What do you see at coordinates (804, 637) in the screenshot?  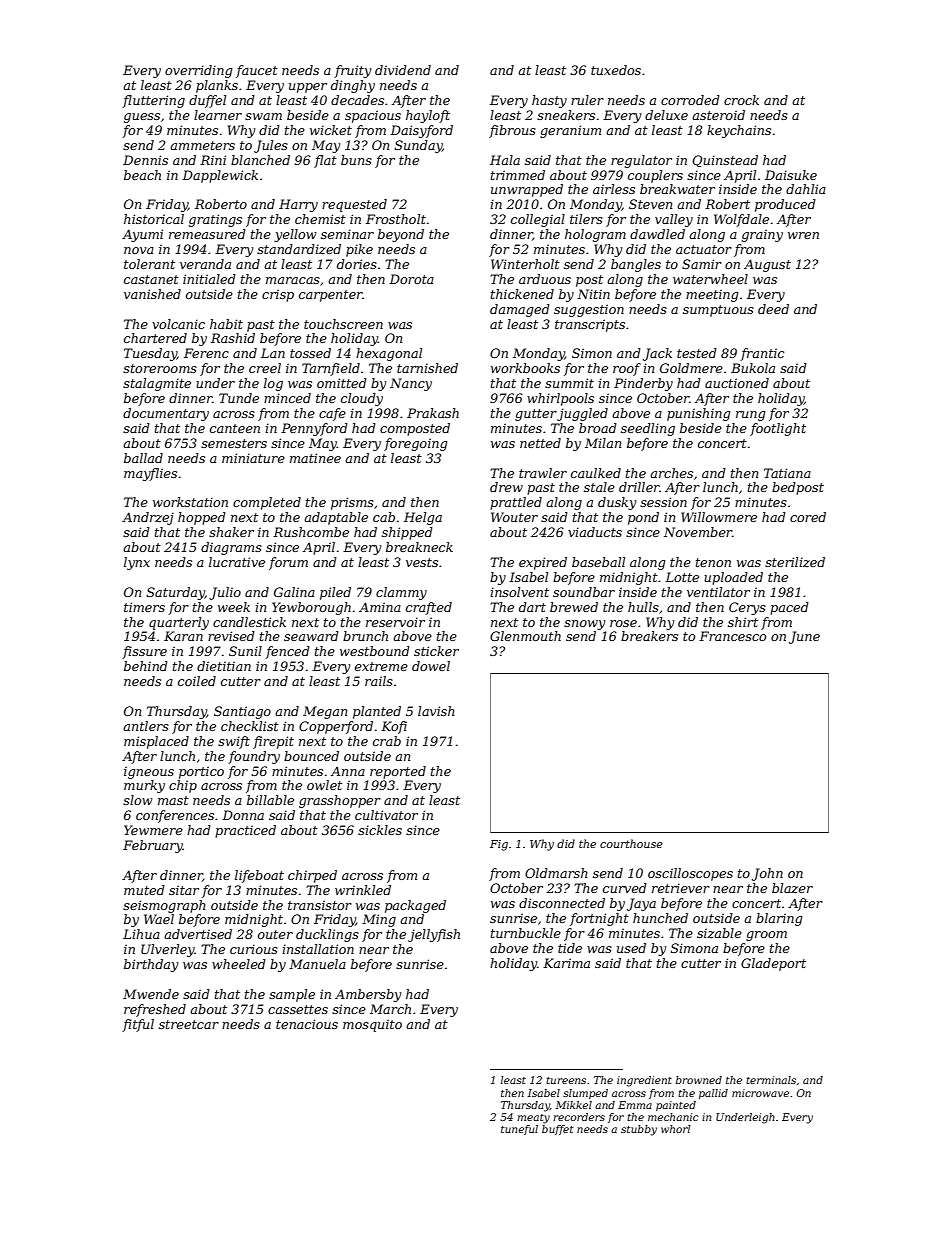 I see `June` at bounding box center [804, 637].
